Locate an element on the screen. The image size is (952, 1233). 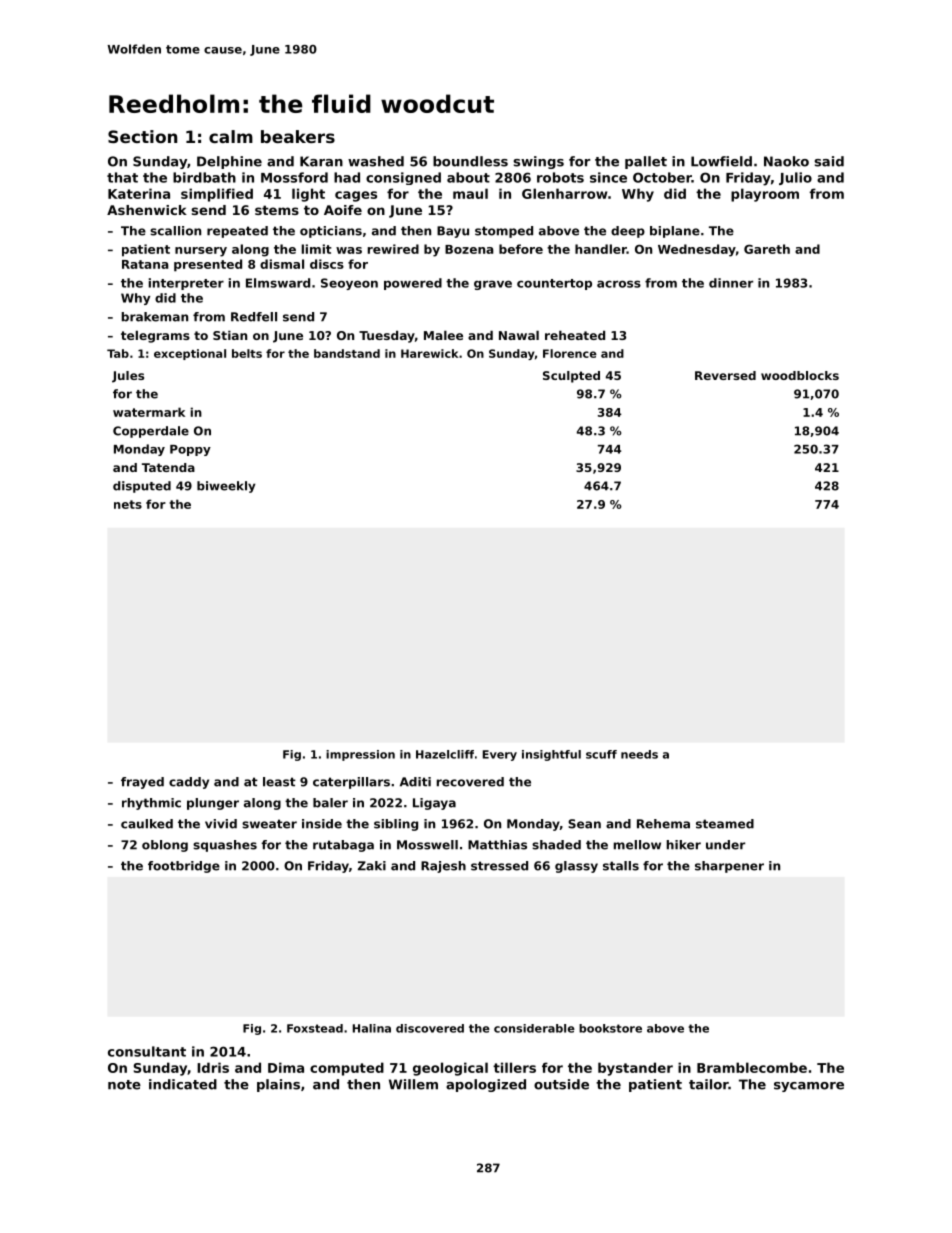
discovered is located at coordinates (430, 1028).
